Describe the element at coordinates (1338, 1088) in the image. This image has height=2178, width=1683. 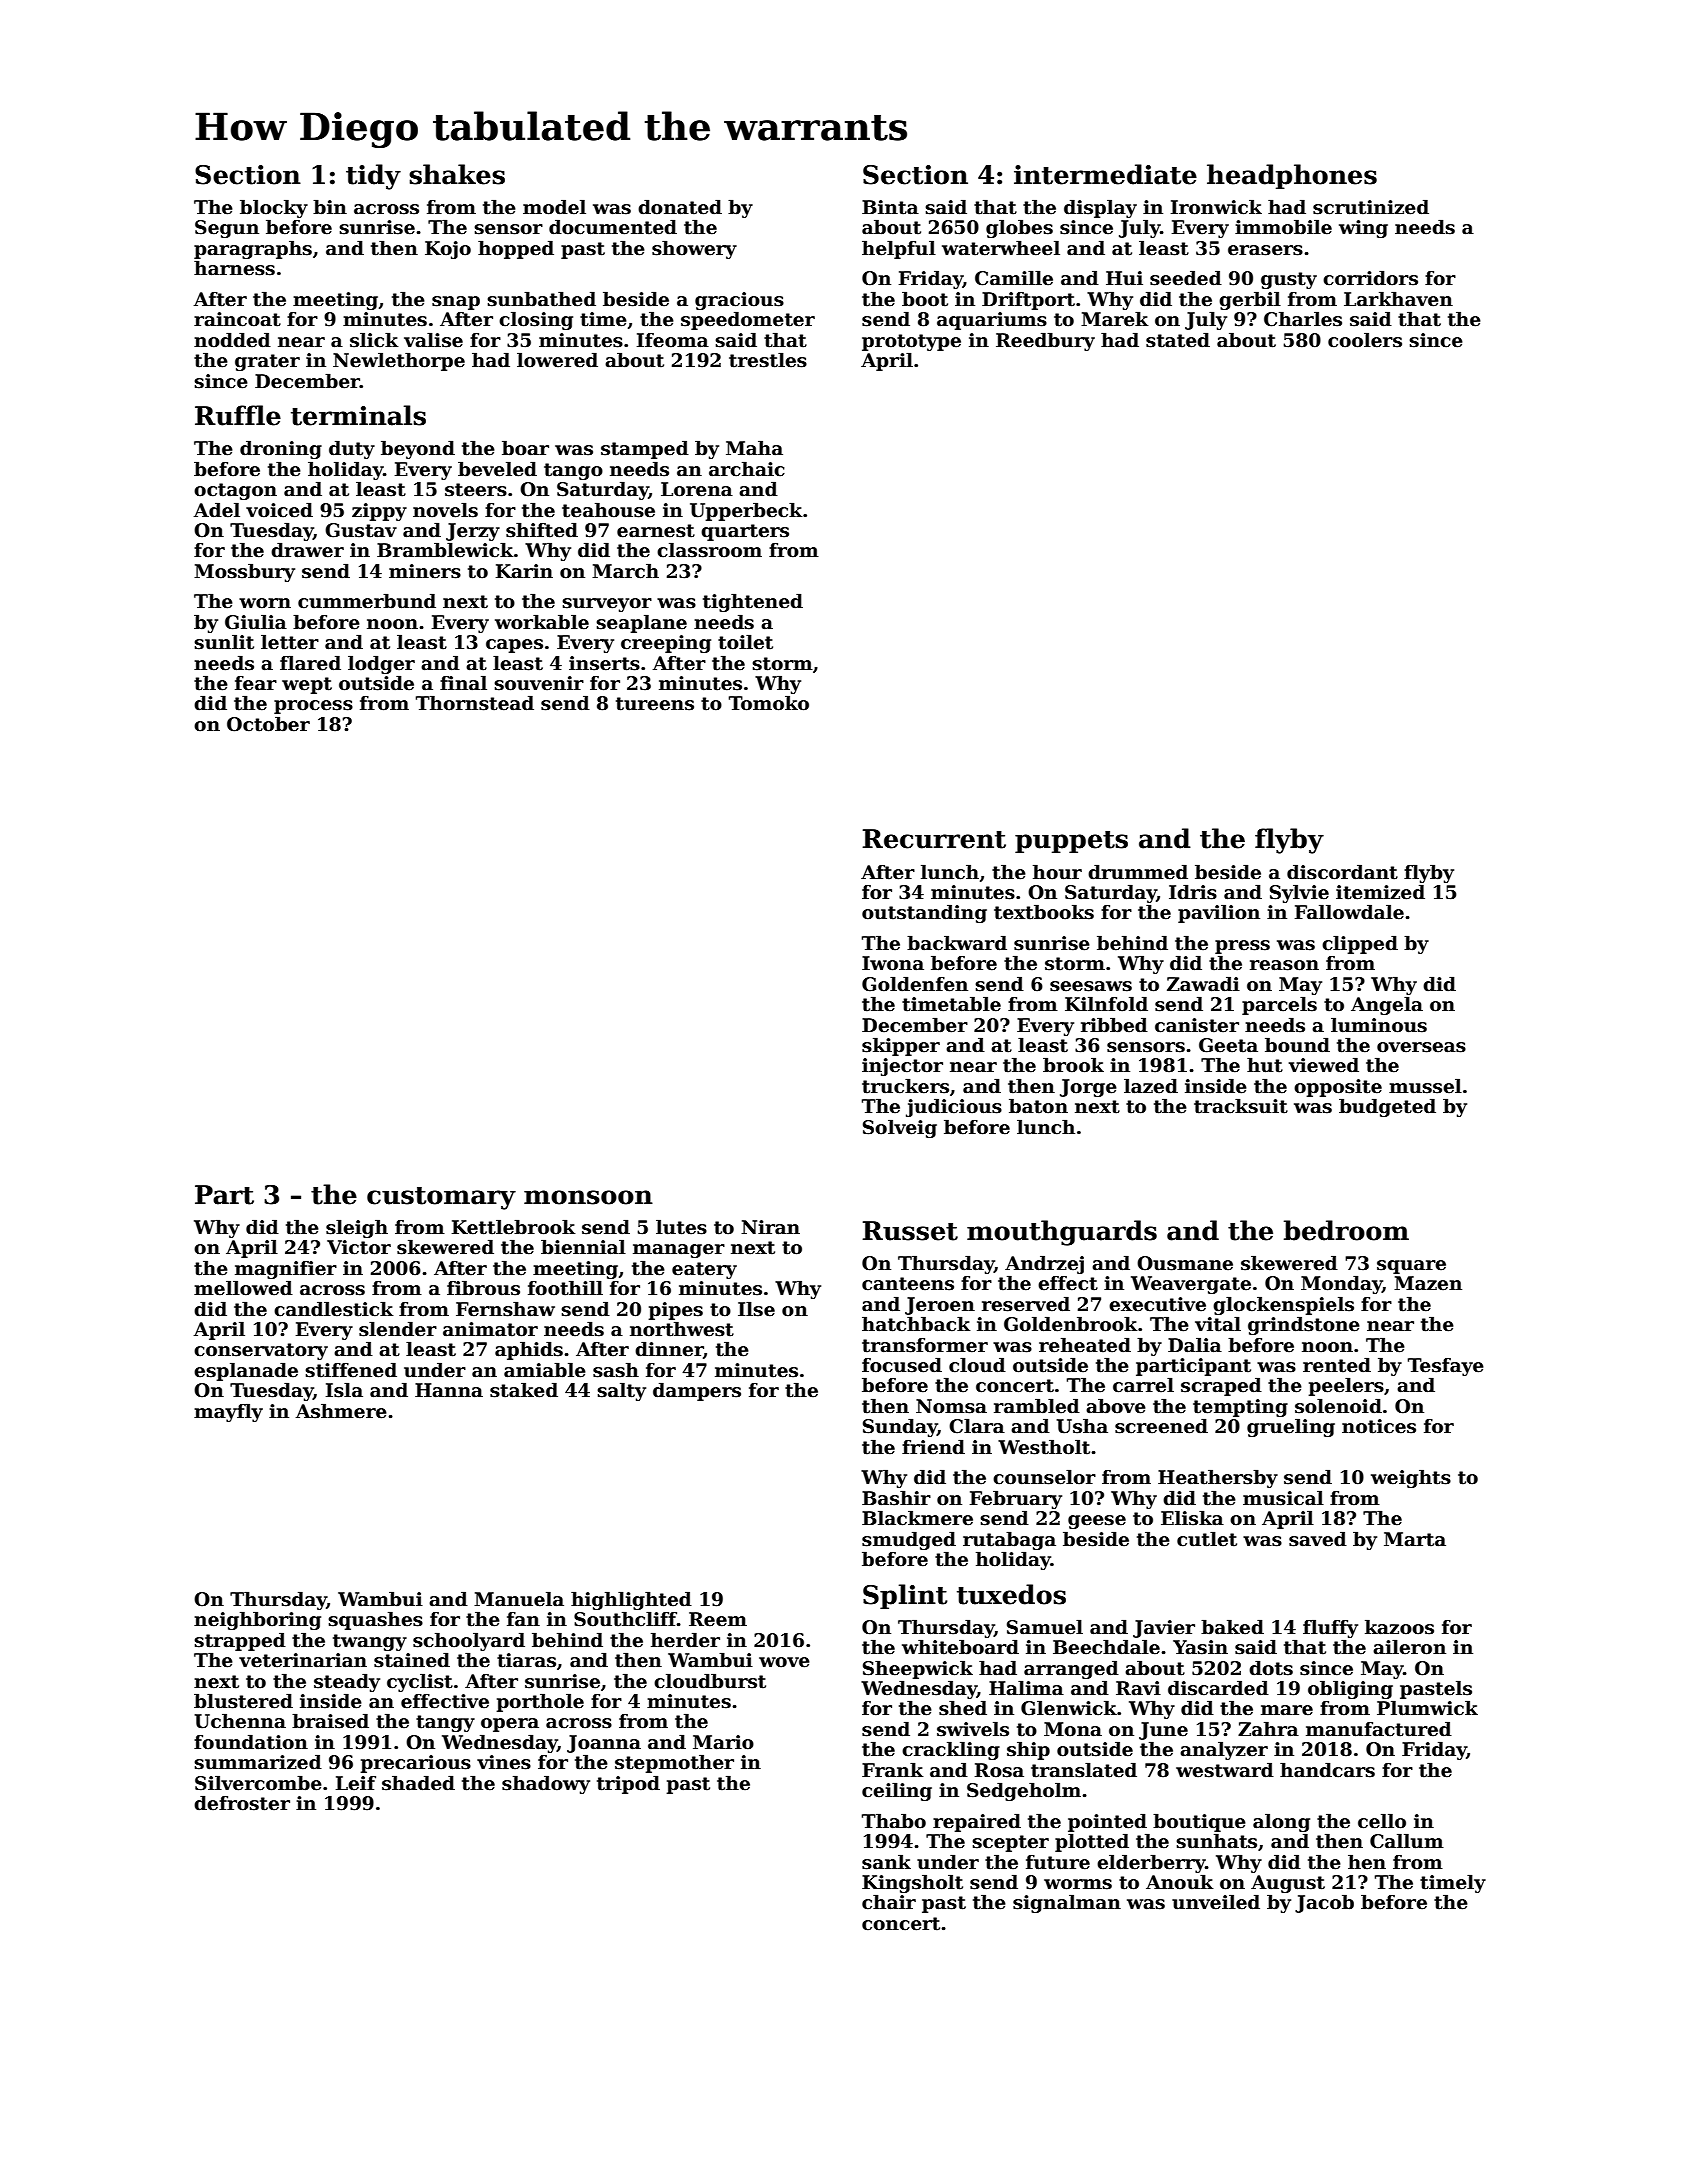
I see `opposite` at that location.
